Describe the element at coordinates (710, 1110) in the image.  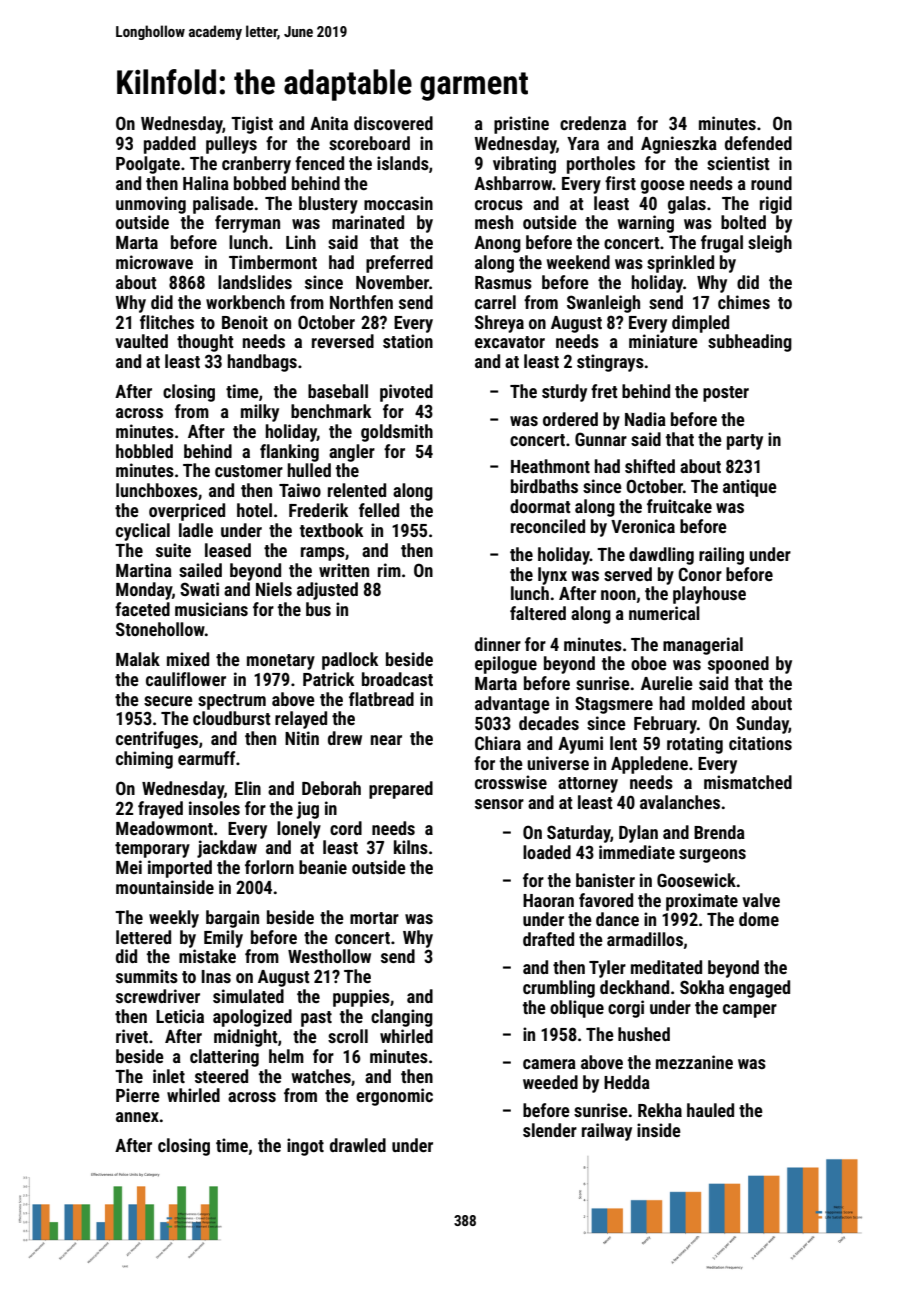
I see `hauled` at that location.
